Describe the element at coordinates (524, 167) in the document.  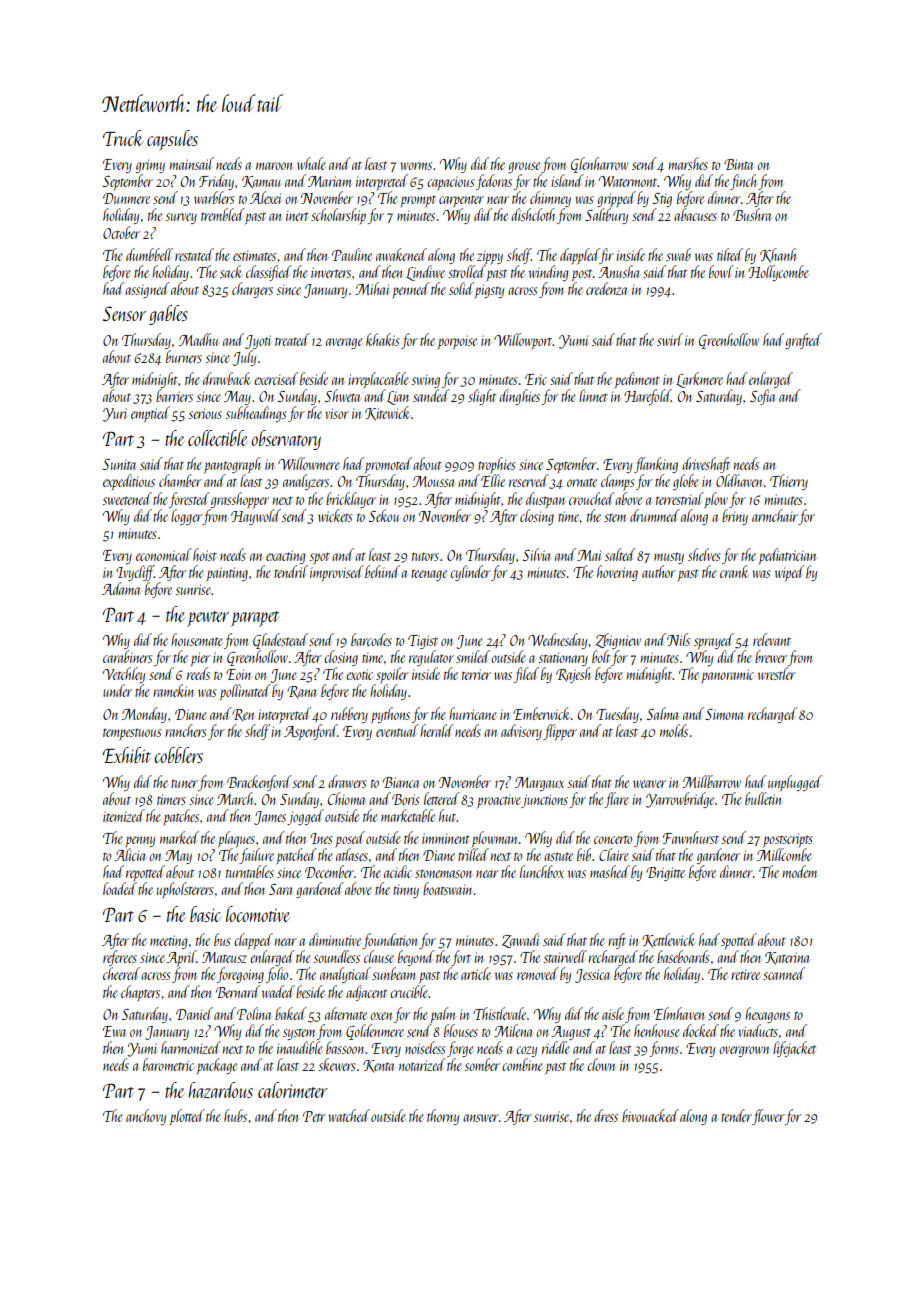
I see `grouse` at that location.
